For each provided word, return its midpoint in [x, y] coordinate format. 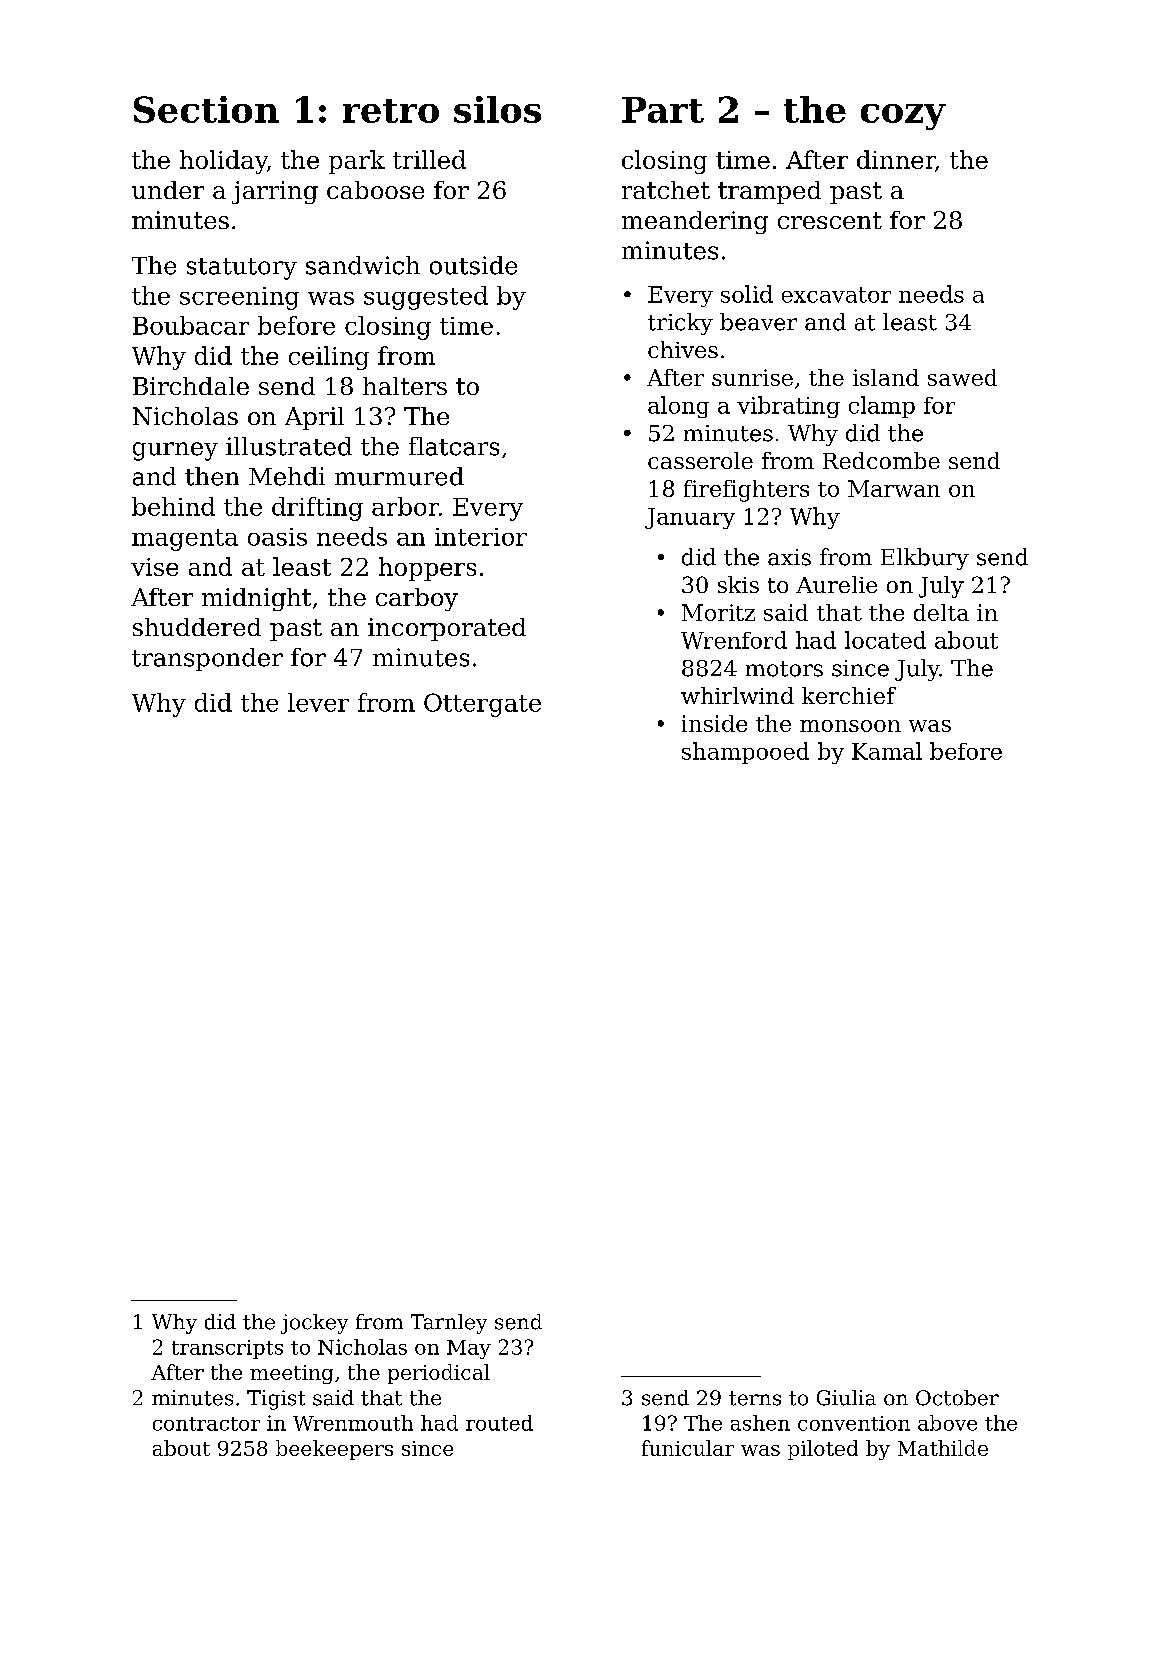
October [957, 1398]
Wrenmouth [353, 1423]
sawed [962, 377]
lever [318, 702]
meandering [695, 222]
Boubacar [191, 325]
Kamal [887, 751]
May [469, 1349]
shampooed [745, 753]
